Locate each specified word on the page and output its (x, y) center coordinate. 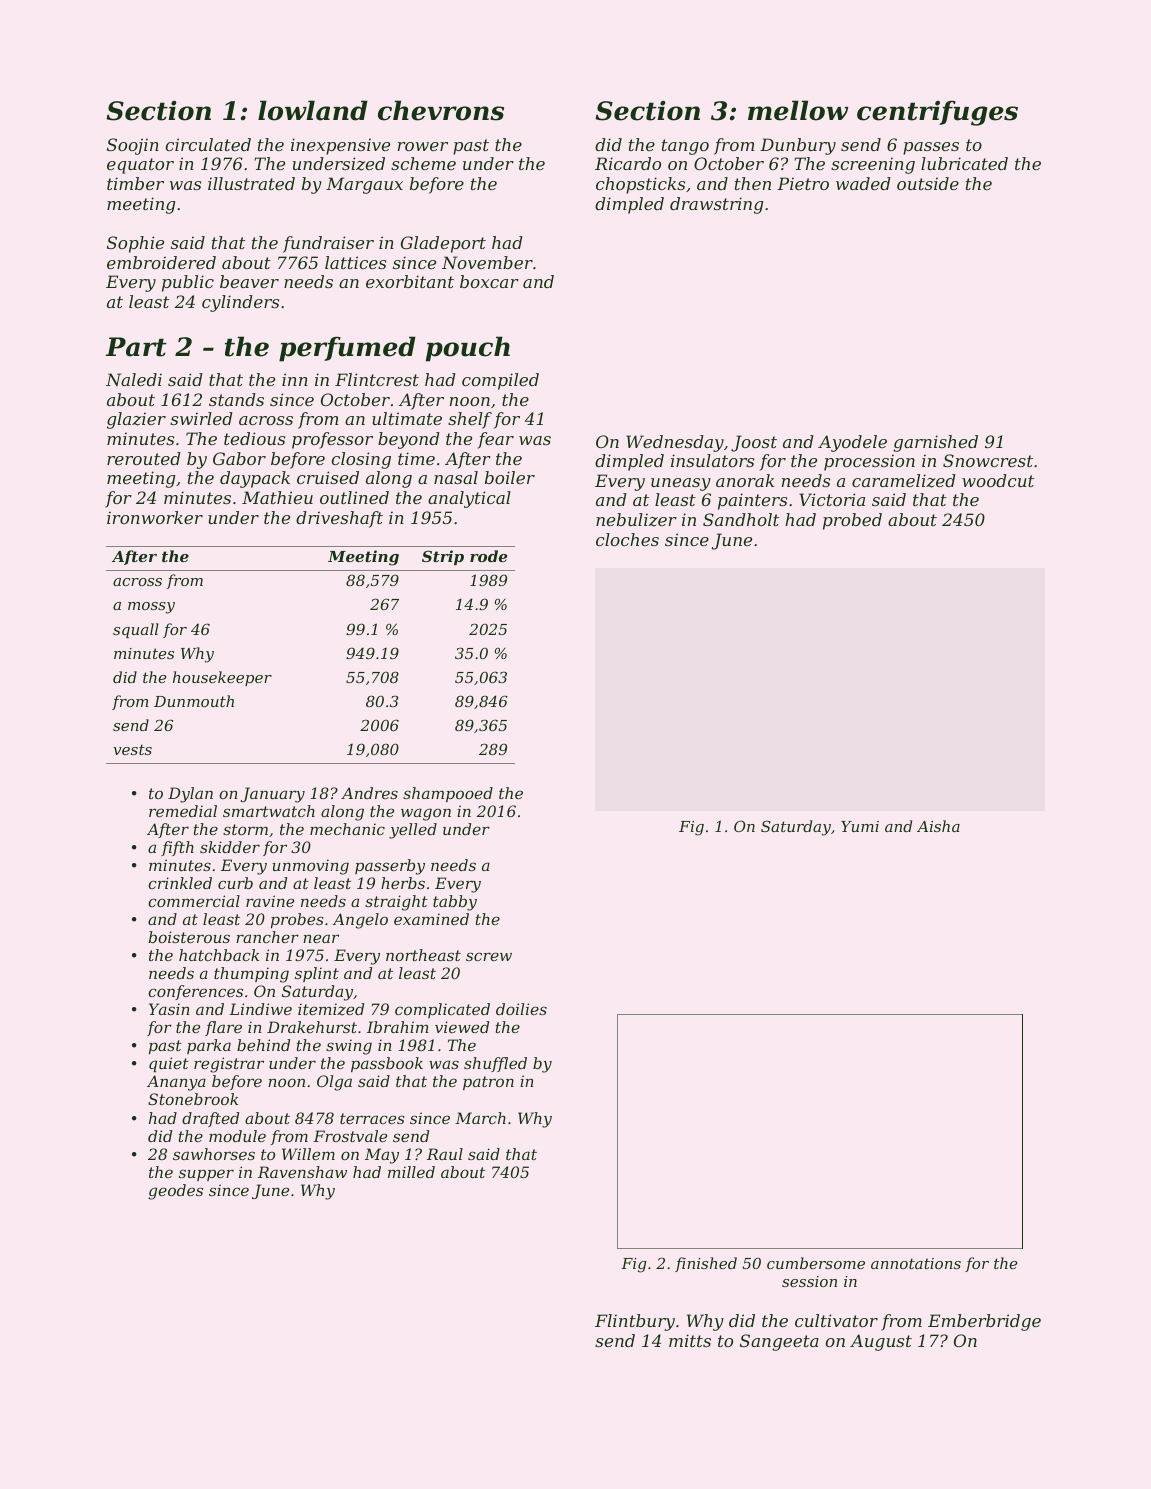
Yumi (860, 826)
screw (489, 956)
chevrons (441, 110)
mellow (798, 110)
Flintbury (635, 1322)
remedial (183, 811)
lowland (313, 110)
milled (411, 1172)
